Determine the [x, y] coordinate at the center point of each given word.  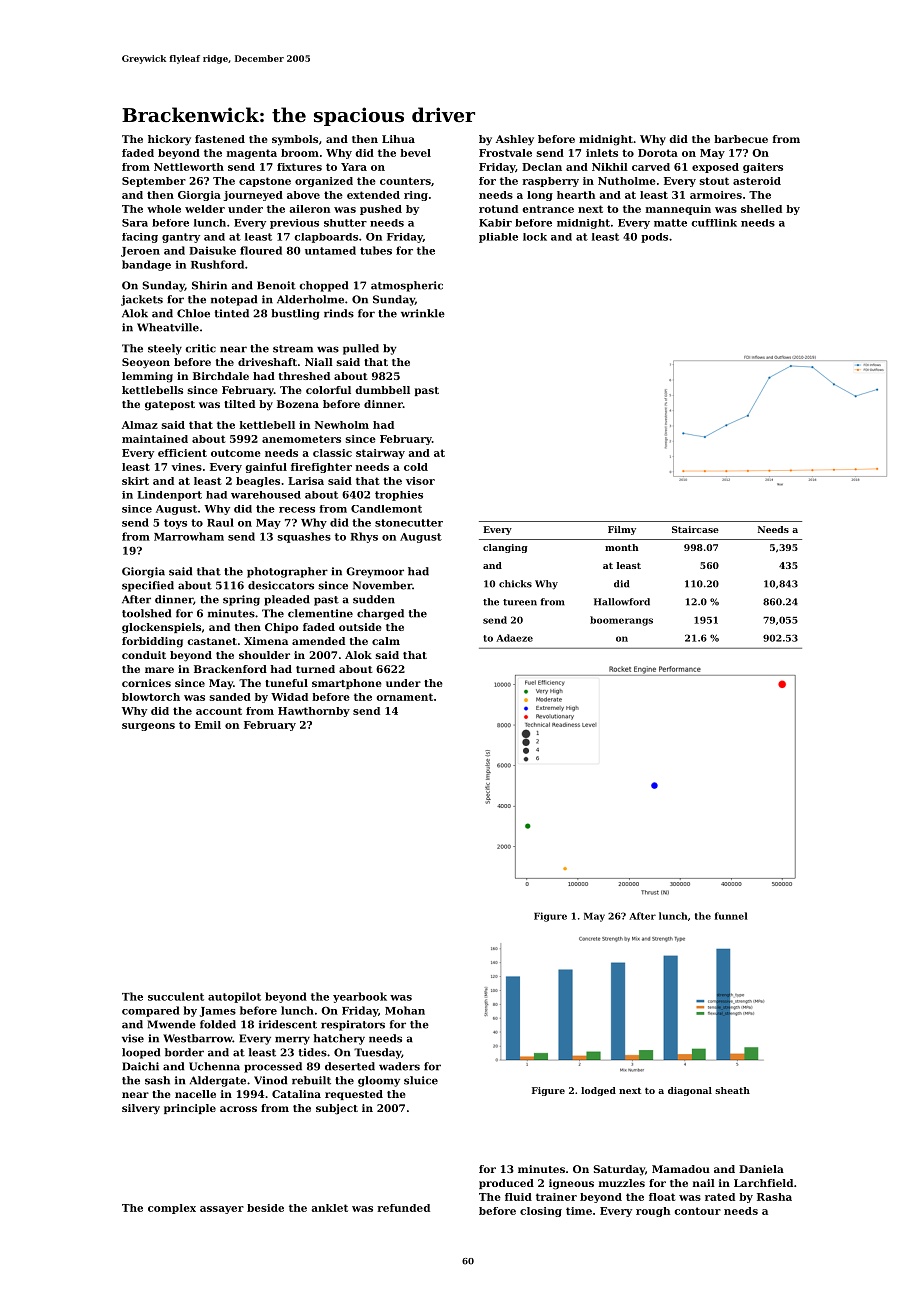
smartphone [347, 684]
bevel [415, 153]
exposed [715, 168]
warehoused [266, 495]
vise [133, 1038]
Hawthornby [314, 712]
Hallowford [622, 602]
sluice [421, 1080]
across [238, 1109]
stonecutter [409, 523]
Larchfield [763, 1183]
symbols [295, 140]
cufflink [714, 223]
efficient [182, 453]
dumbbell [382, 390]
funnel [731, 916]
